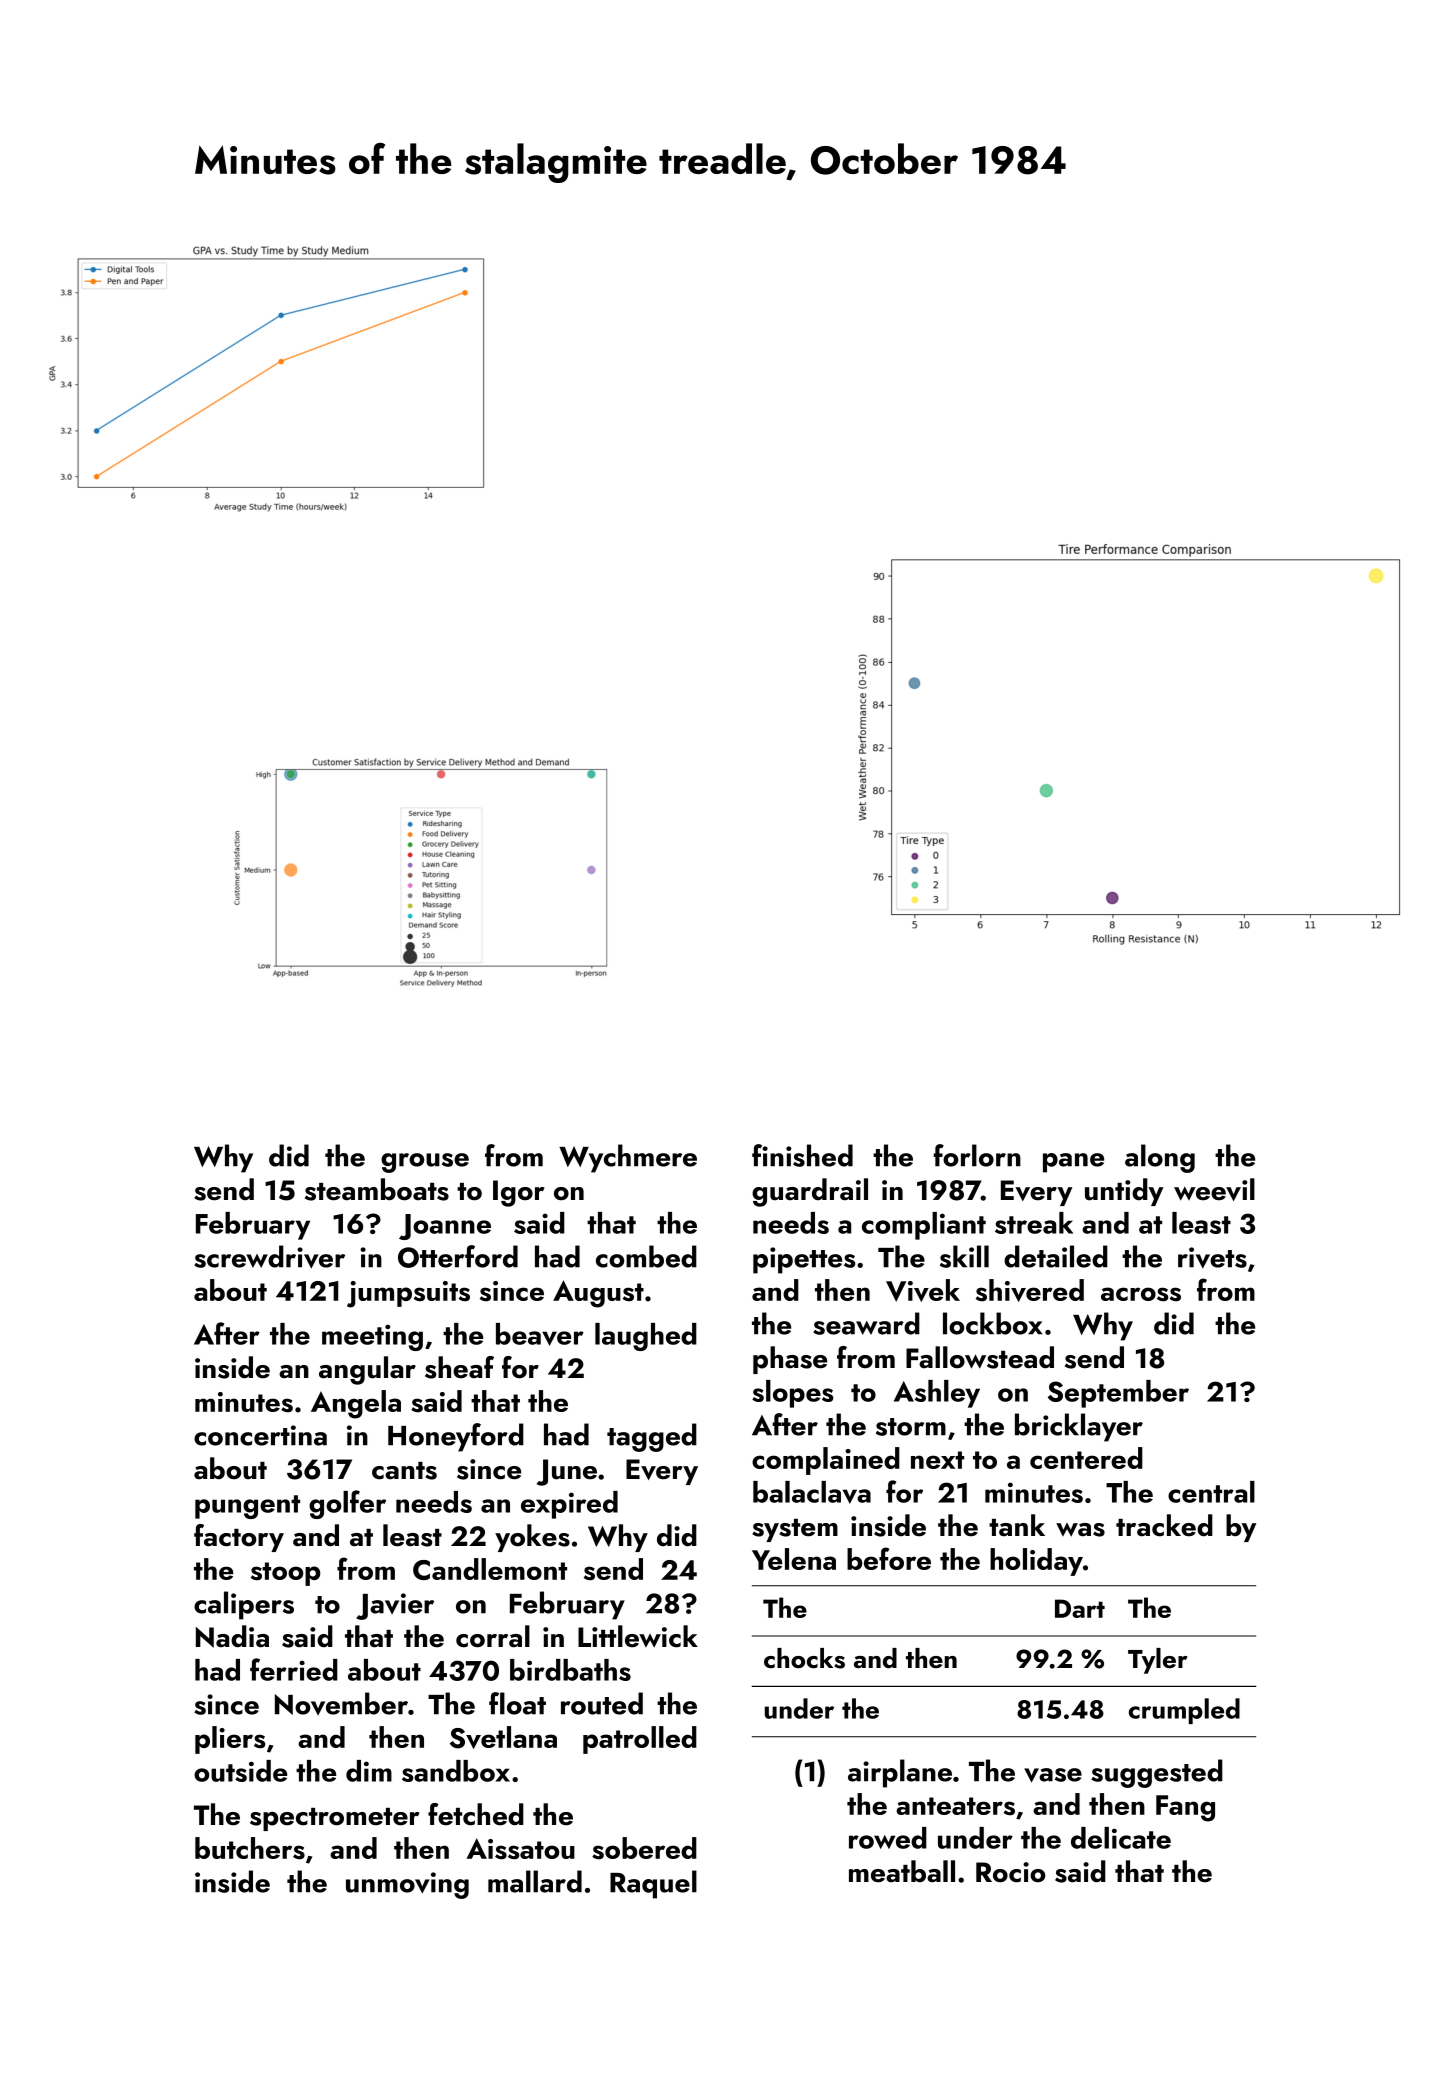  Describe the element at coordinates (1080, 1608) in the screenshot. I see `Dart` at that location.
